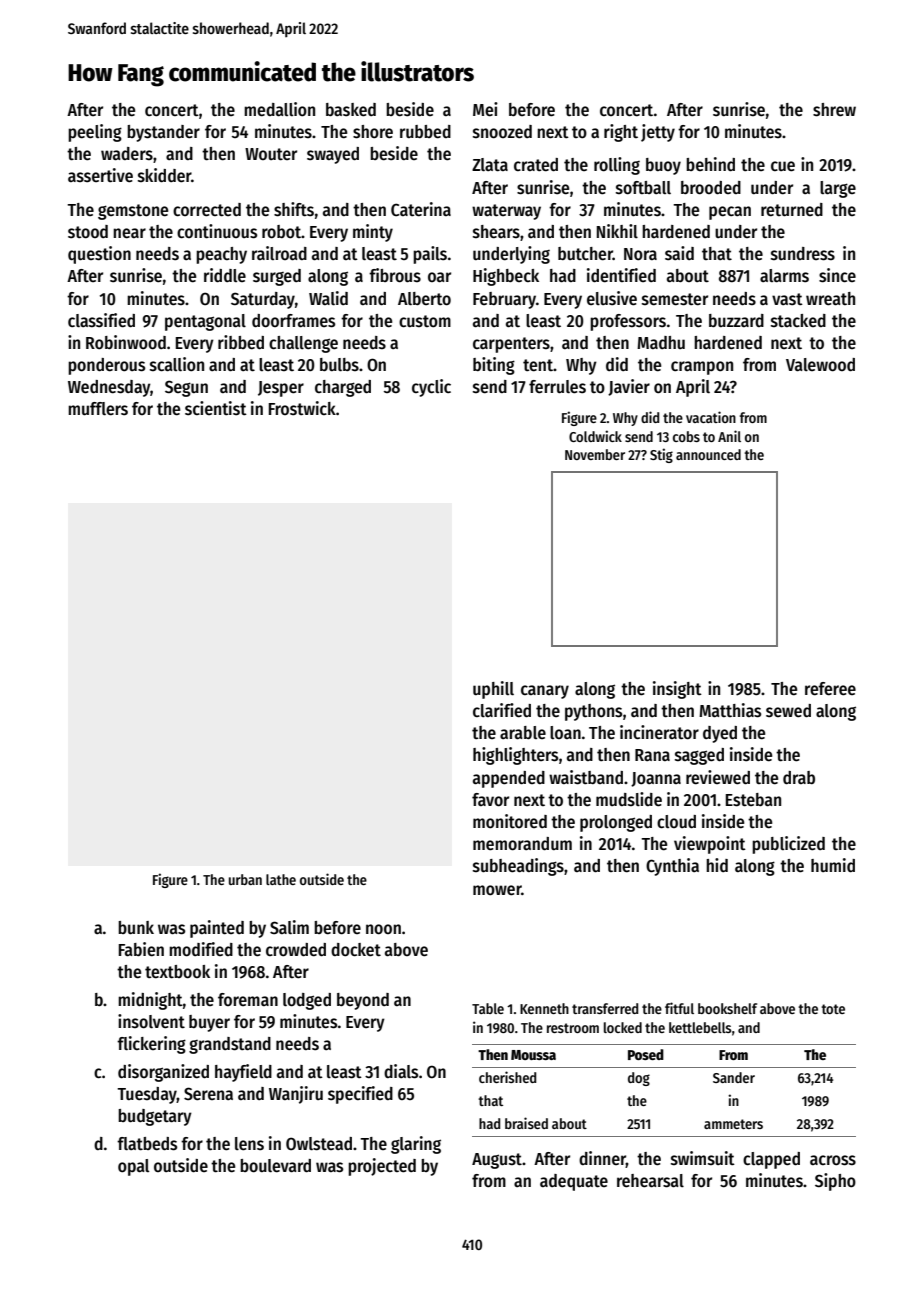  Describe the element at coordinates (425, 132) in the page. I see `rubbed` at that location.
